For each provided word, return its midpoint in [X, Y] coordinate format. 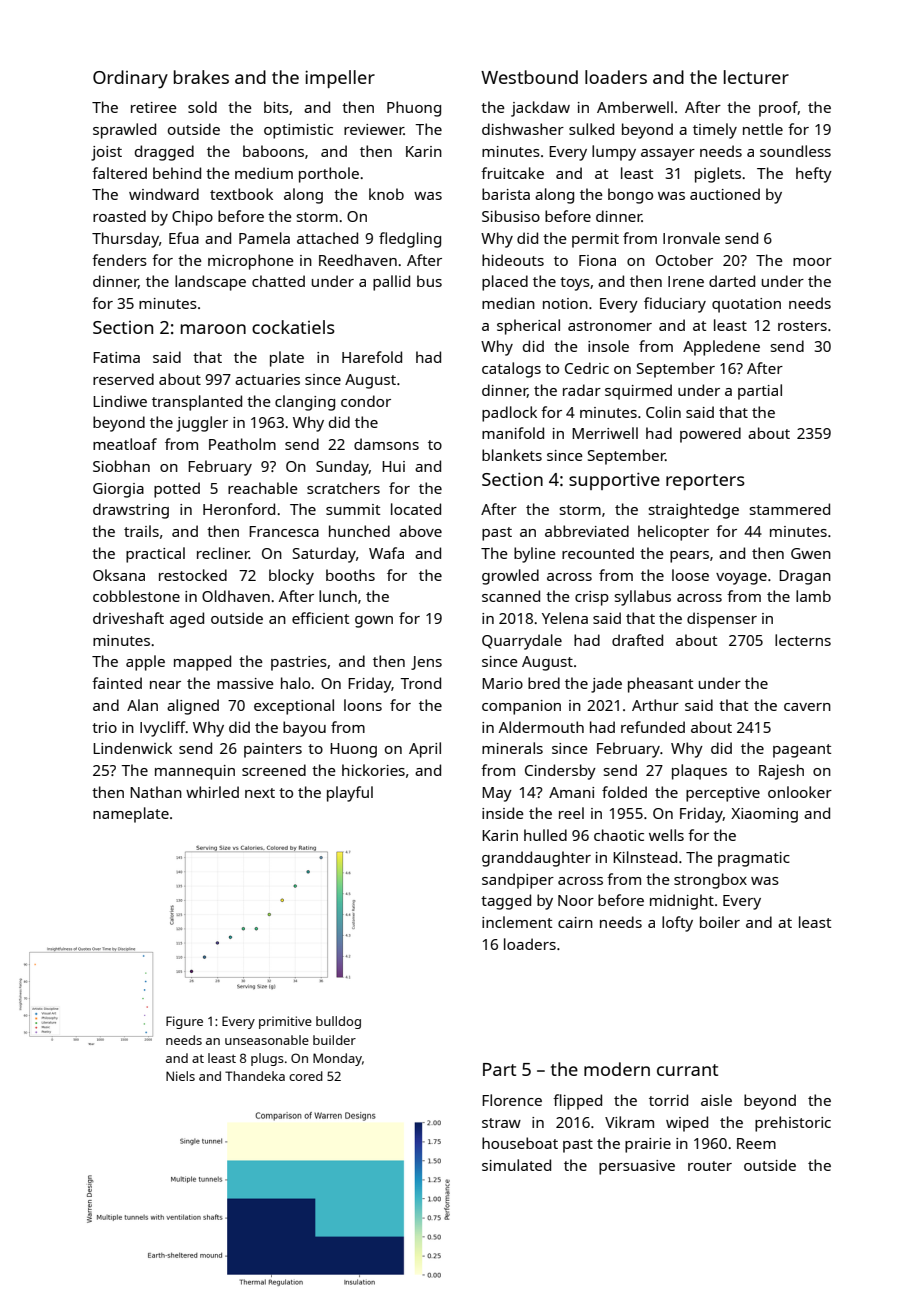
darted [732, 281]
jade [606, 685]
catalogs [511, 370]
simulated [516, 1165]
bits [276, 107]
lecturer [756, 77]
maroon [213, 329]
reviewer [374, 129]
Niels [180, 1076]
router [710, 1166]
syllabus [643, 598]
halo [295, 683]
